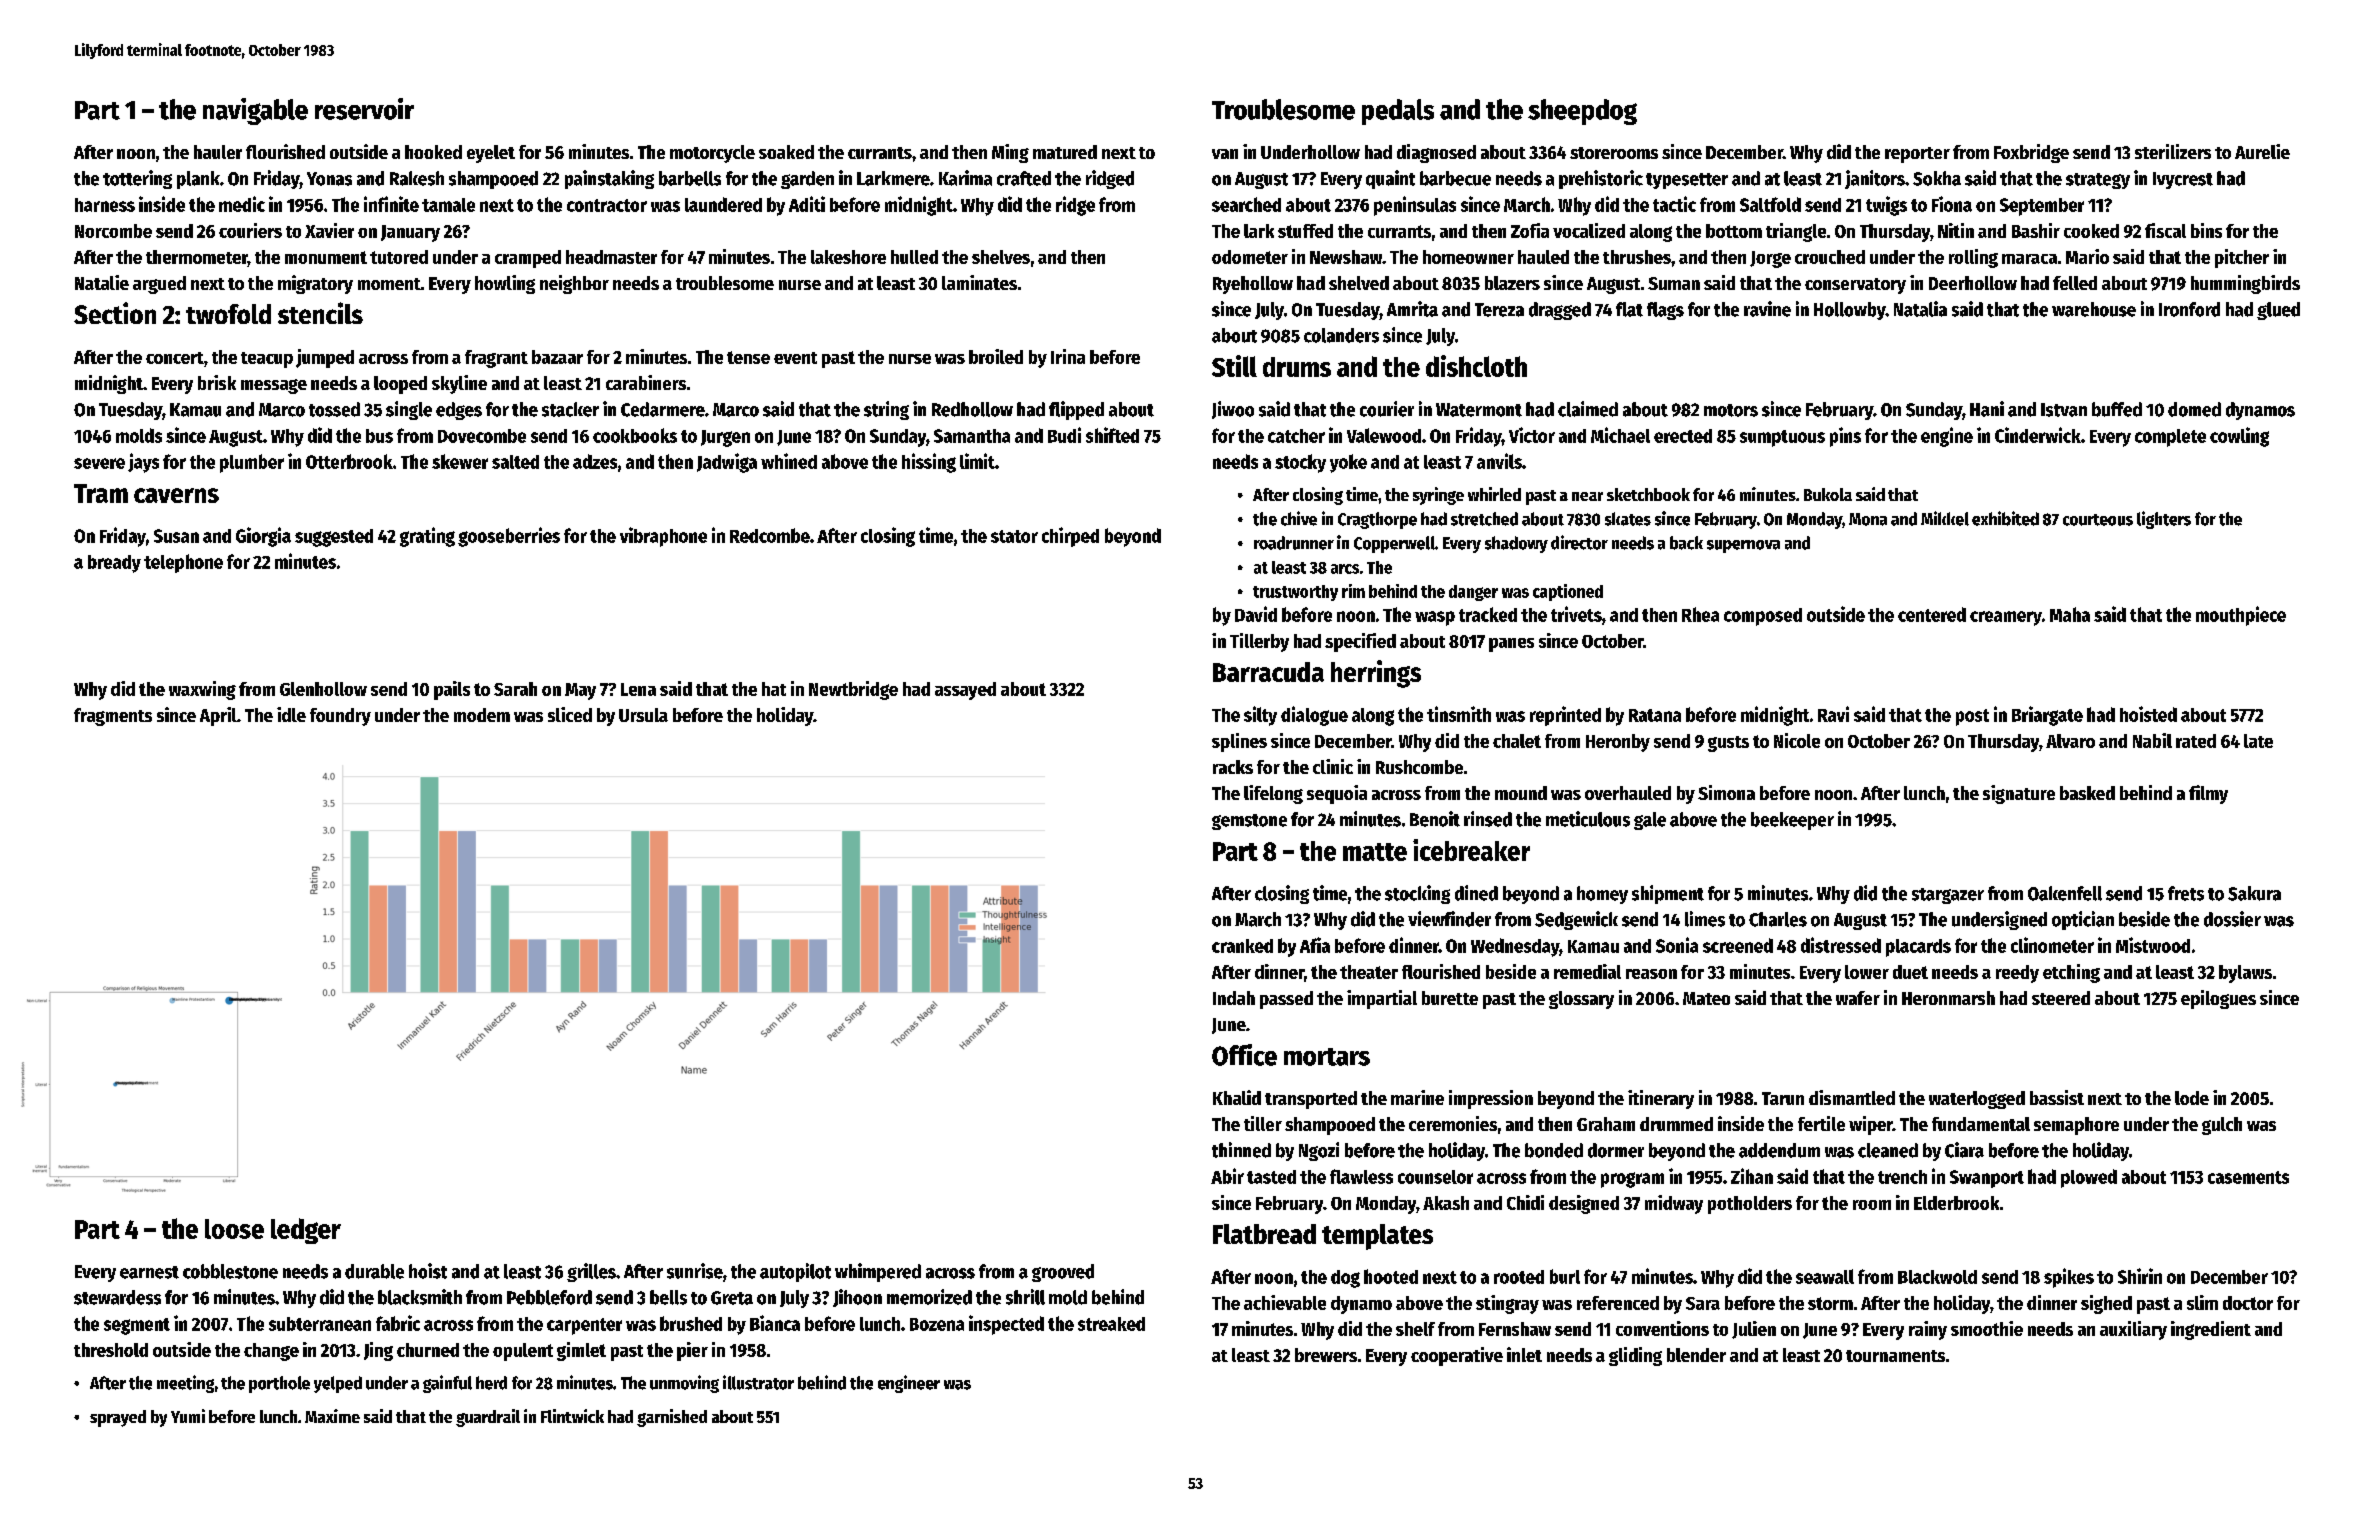  What do you see at coordinates (1655, 715) in the screenshot?
I see `Ratana` at bounding box center [1655, 715].
